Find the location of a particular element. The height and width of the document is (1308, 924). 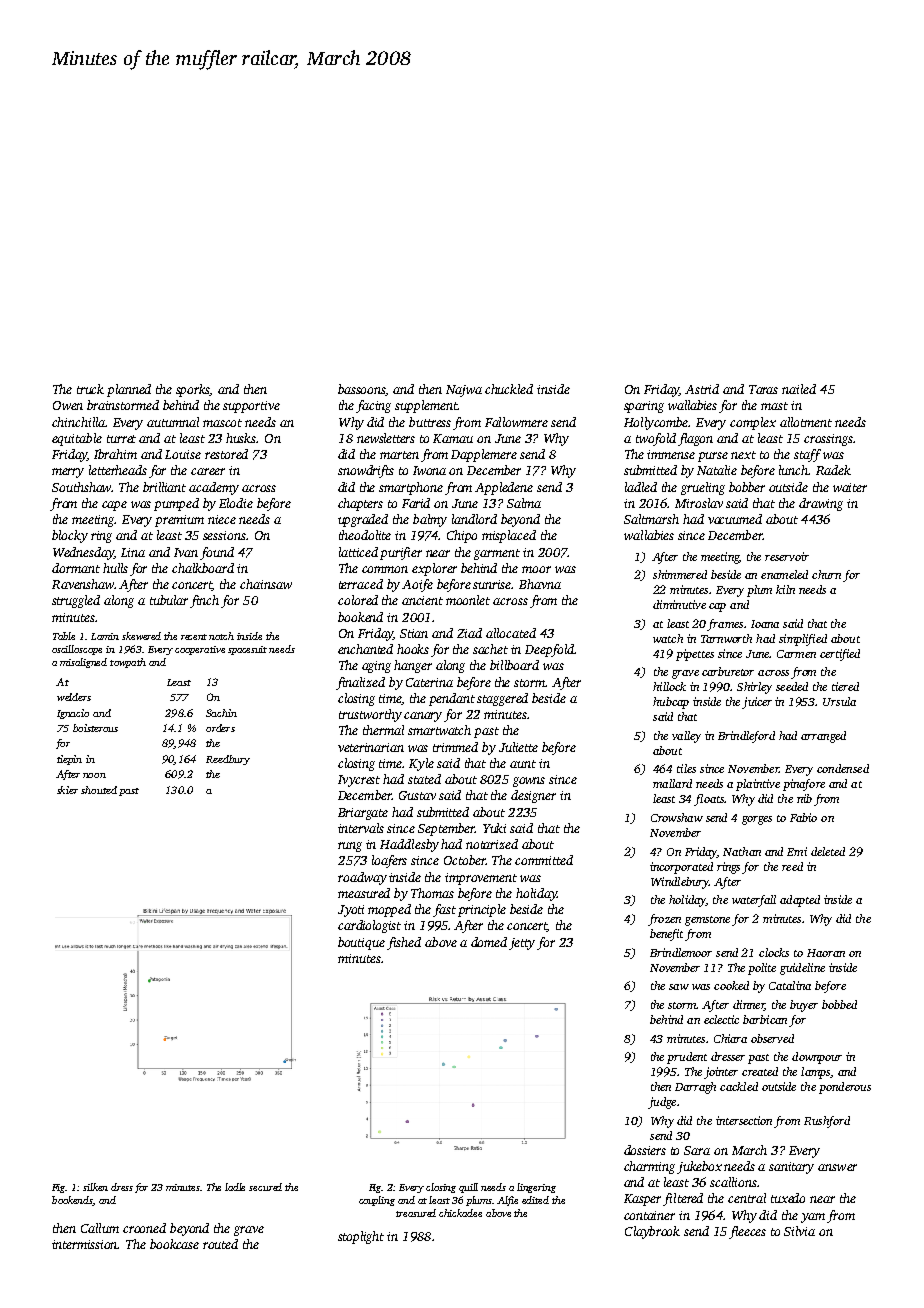

Lamin is located at coordinates (105, 636).
